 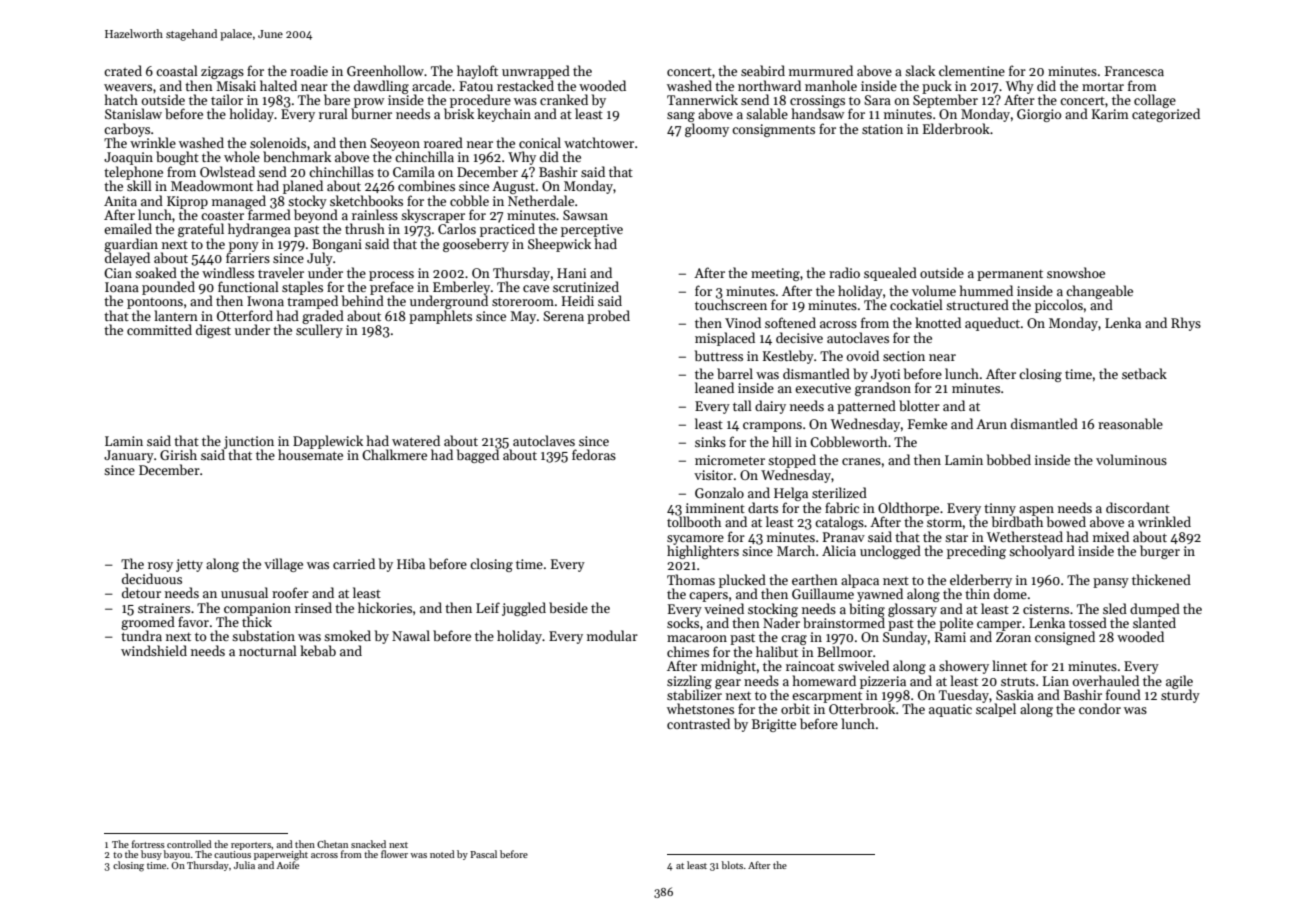 I want to click on seabird, so click(x=763, y=70).
